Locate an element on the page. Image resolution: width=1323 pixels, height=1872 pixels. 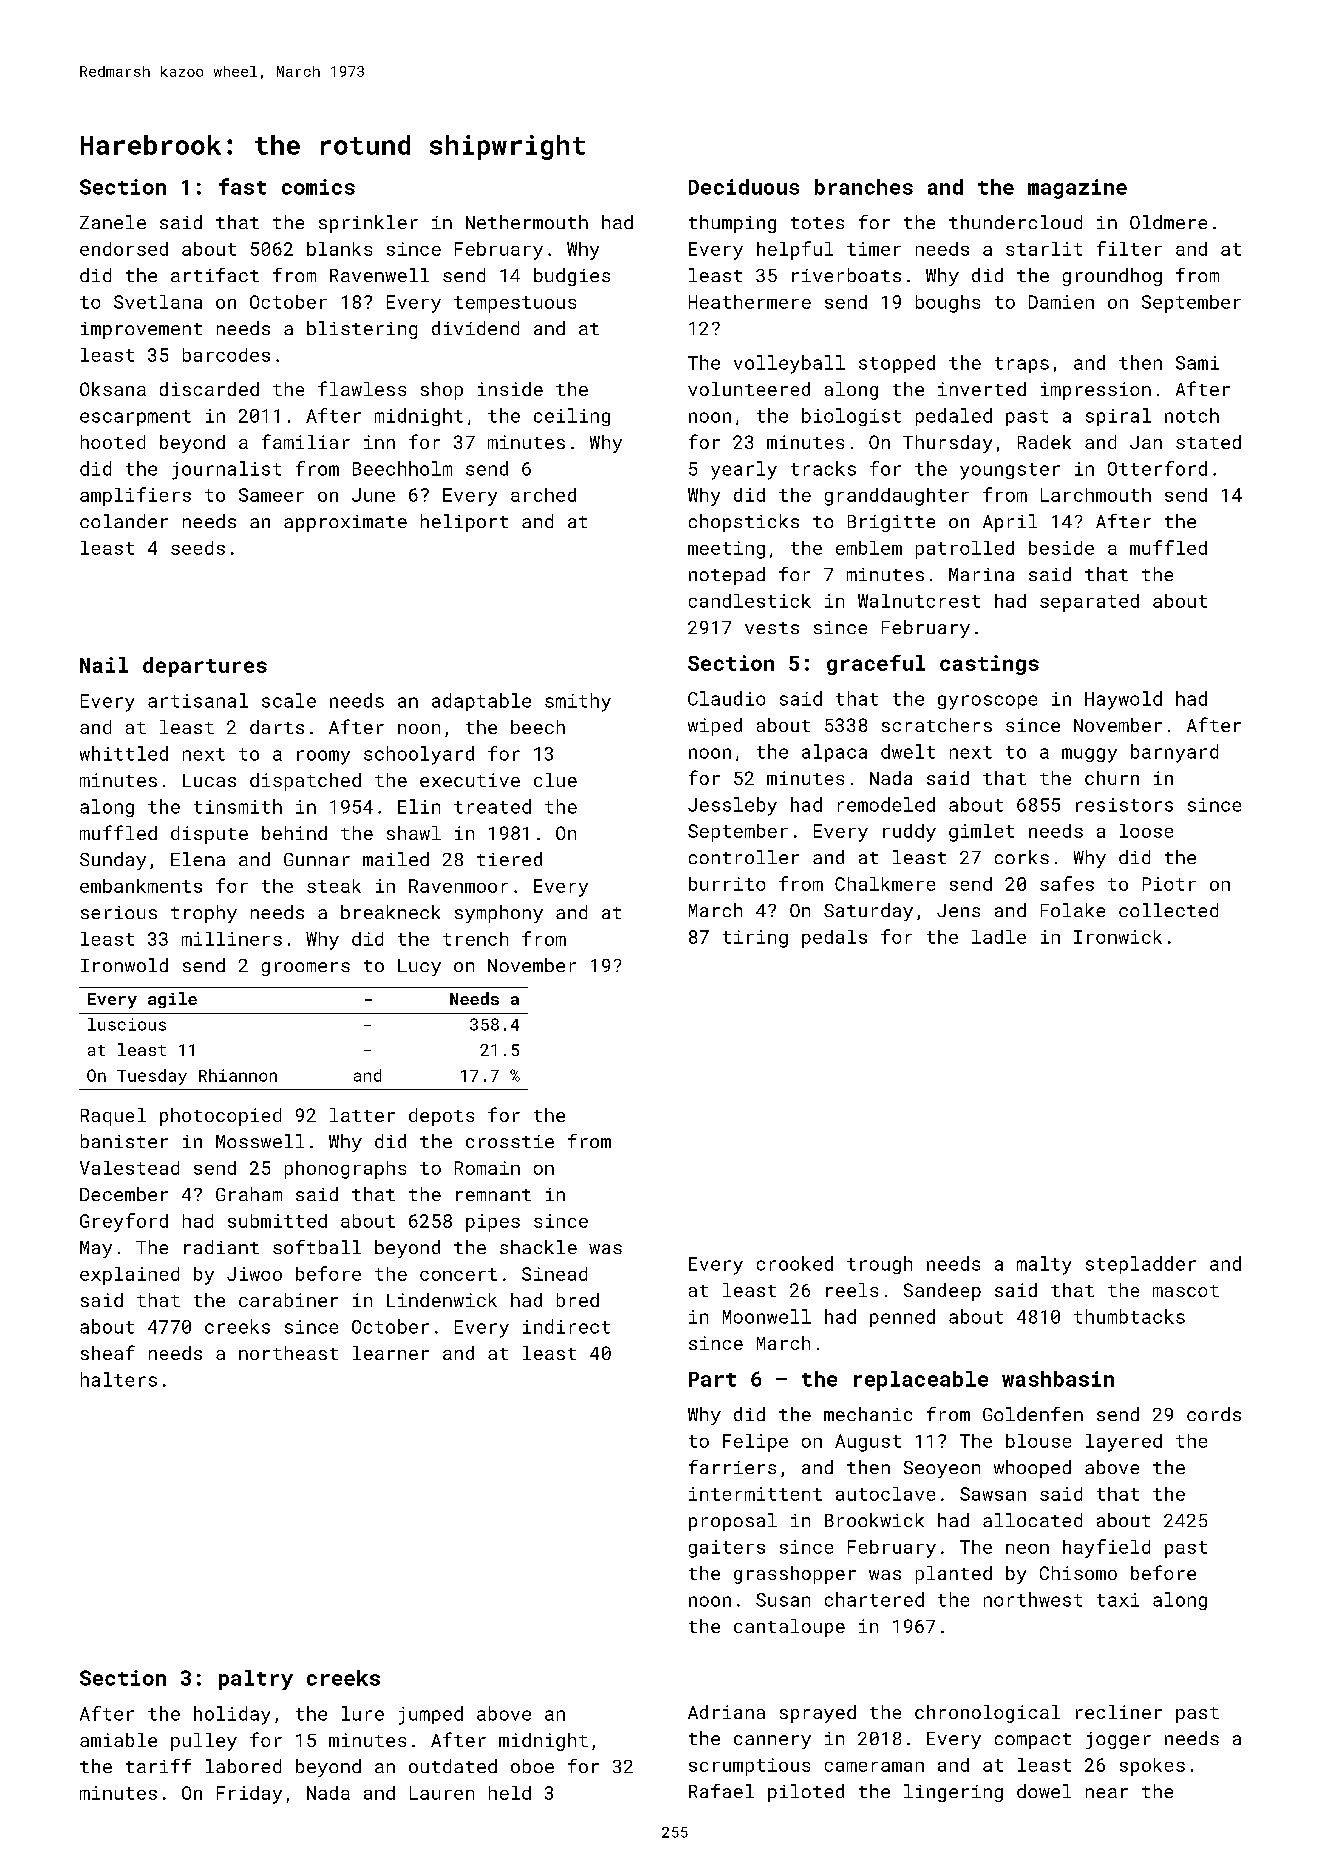
yearly is located at coordinates (744, 470).
